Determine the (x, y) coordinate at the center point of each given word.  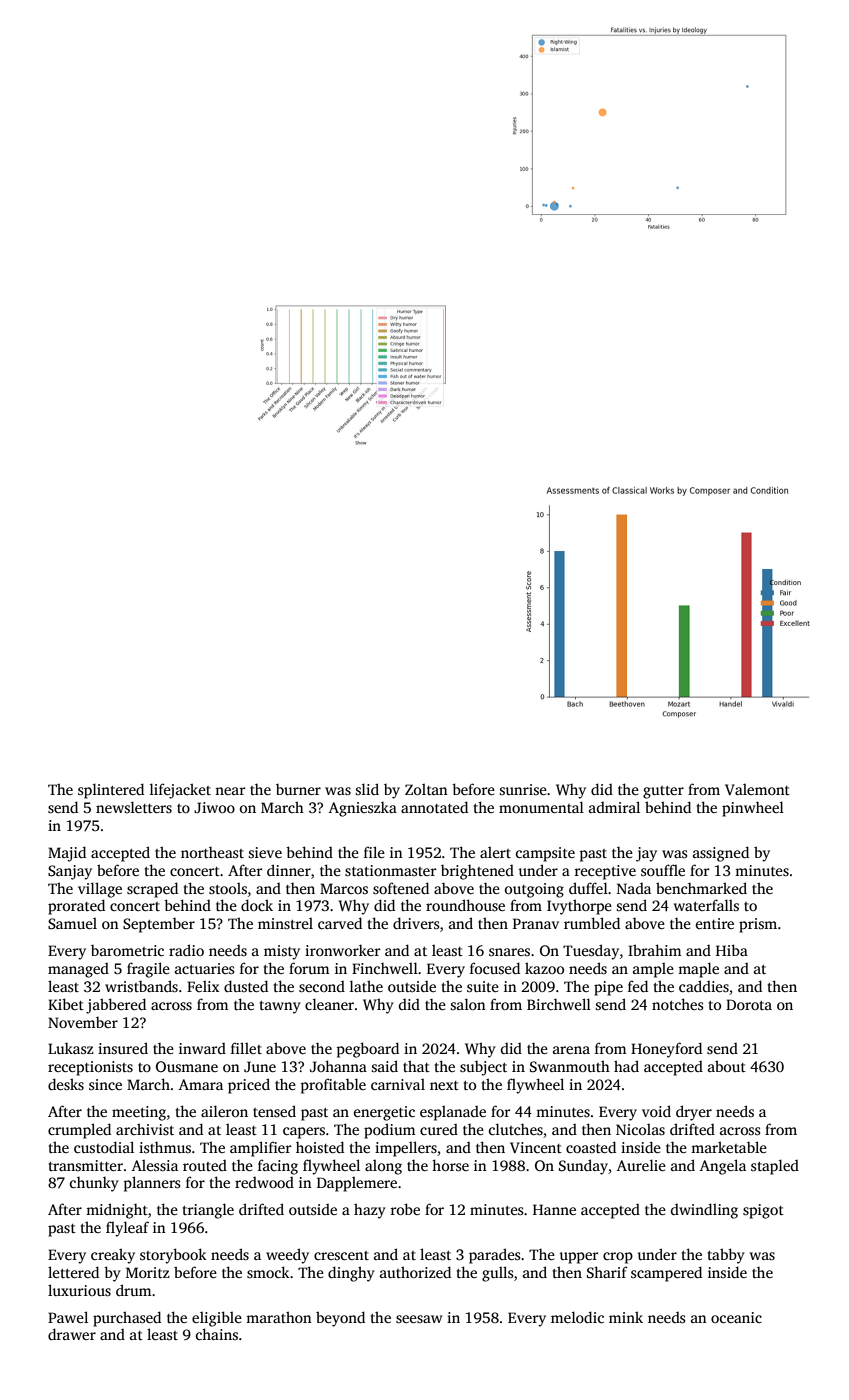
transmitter (86, 1165)
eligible (217, 1319)
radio (186, 950)
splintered (111, 791)
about (727, 1066)
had (626, 1066)
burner (298, 789)
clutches (516, 1129)
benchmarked (701, 888)
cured (439, 1129)
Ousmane (187, 1066)
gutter (663, 792)
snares (509, 952)
